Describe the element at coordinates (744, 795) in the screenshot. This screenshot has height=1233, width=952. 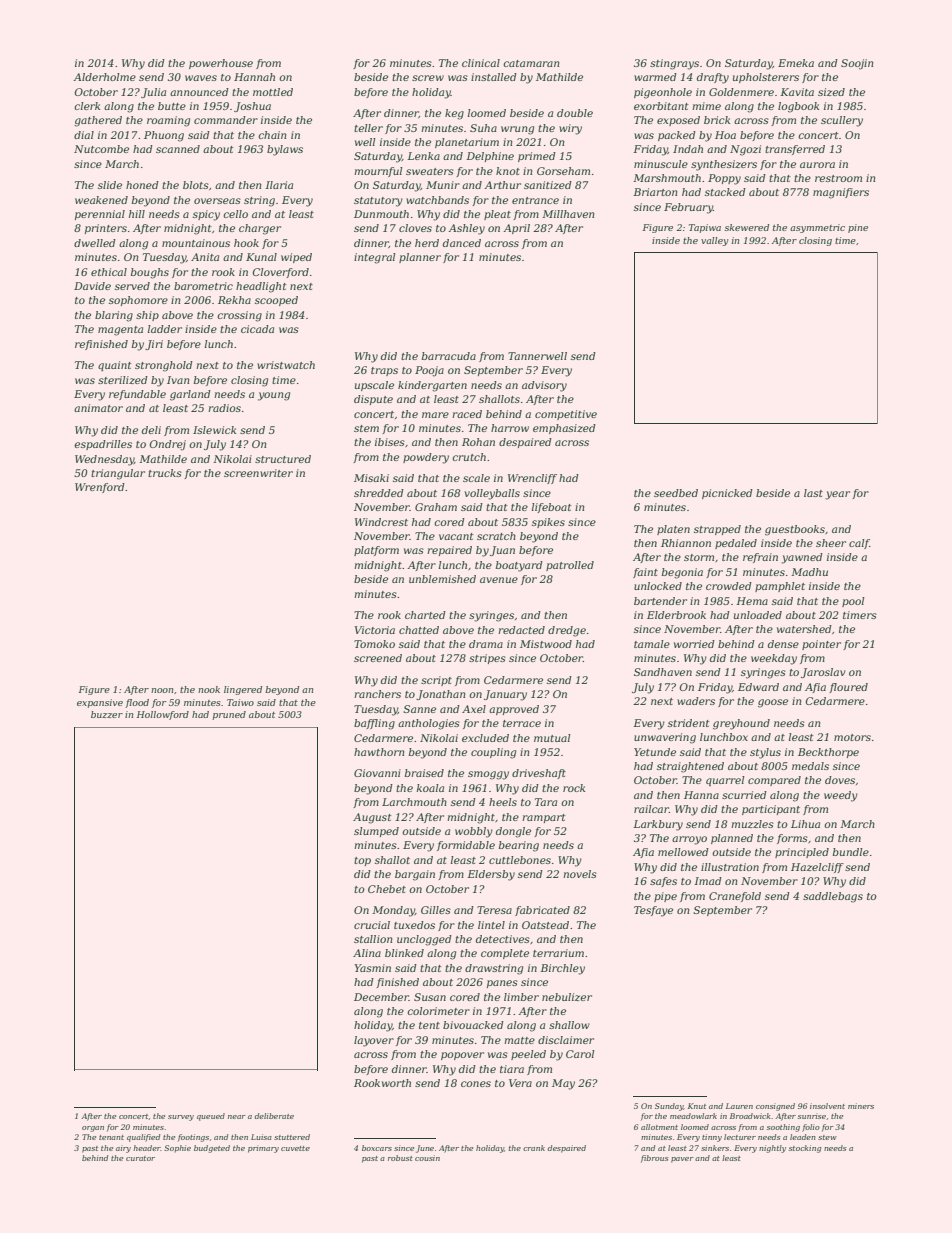
I see `scurried` at that location.
